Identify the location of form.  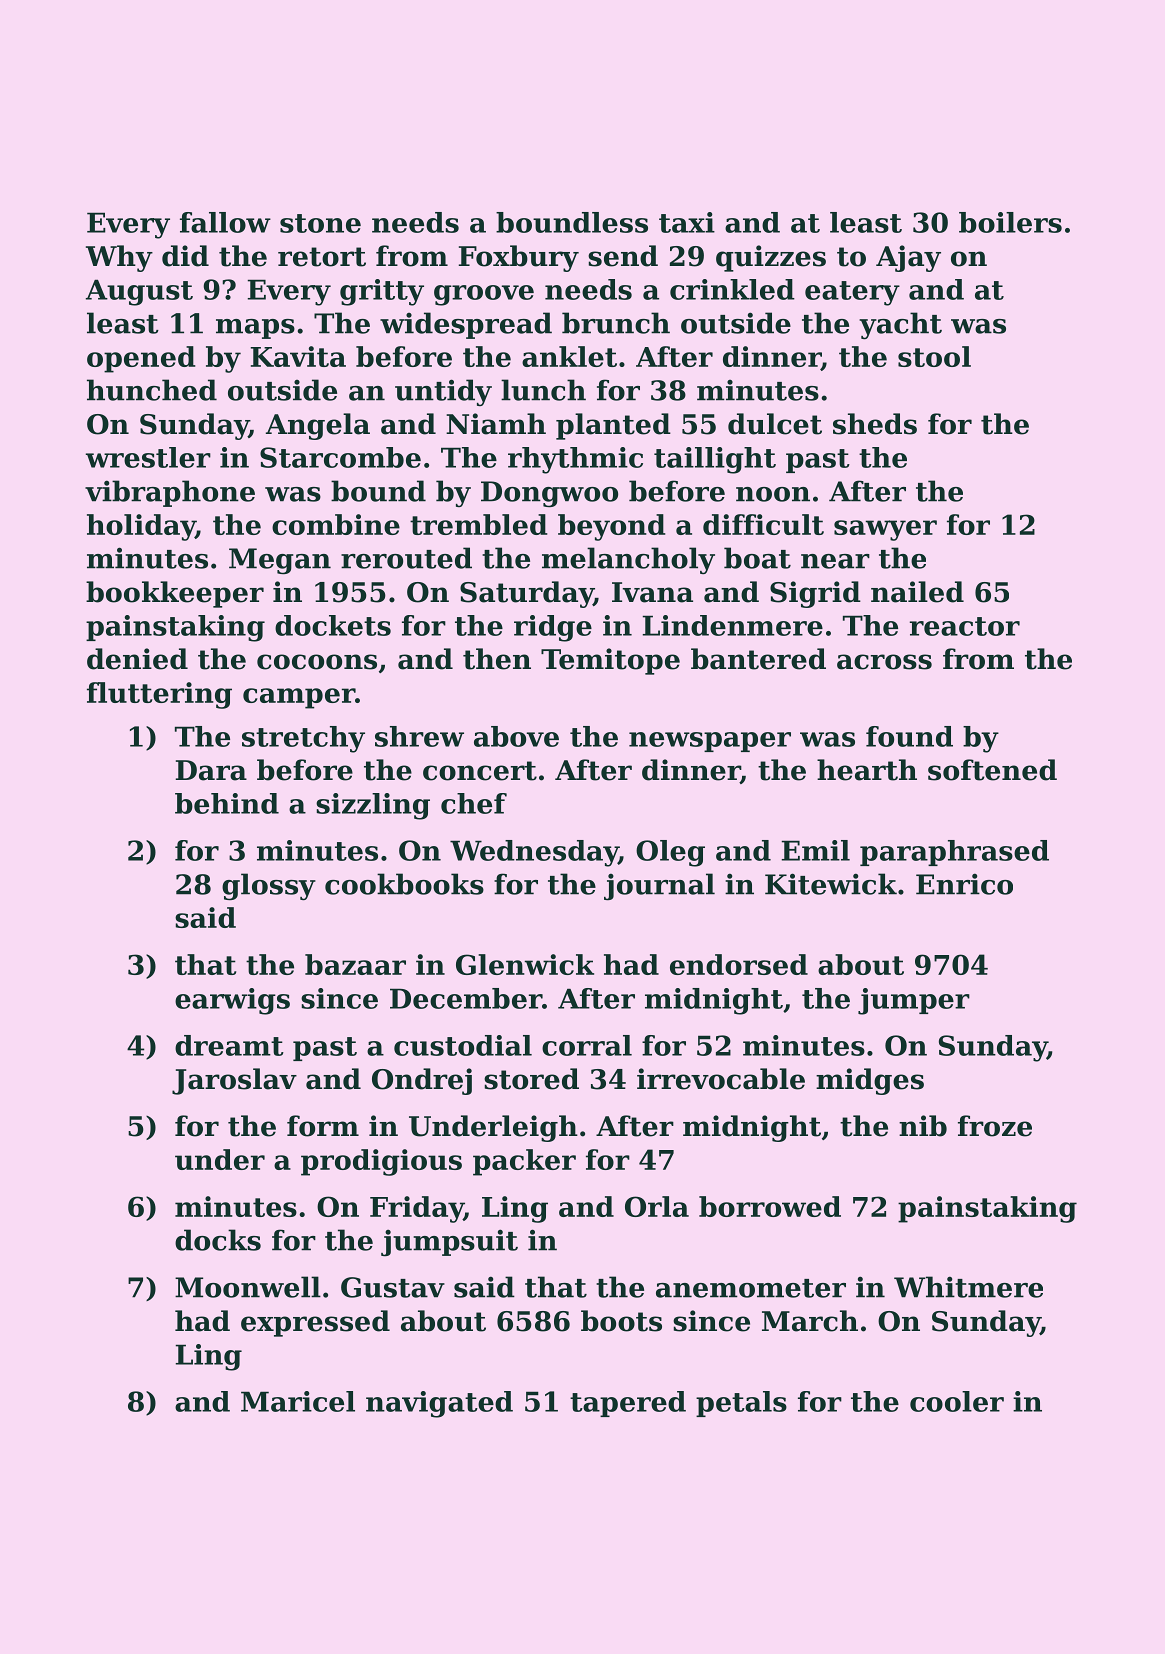
(323, 1126).
